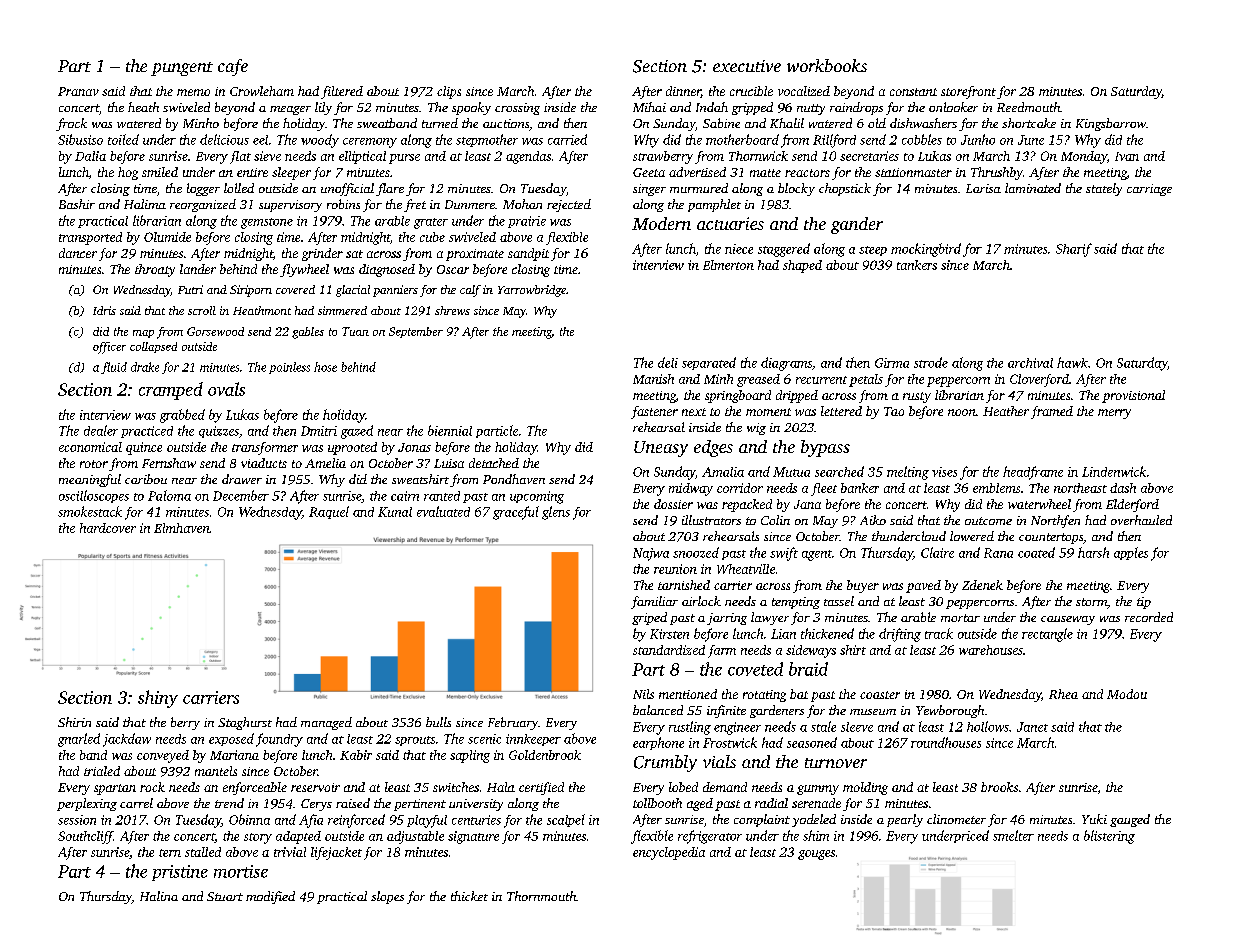 The width and height of the page is (1233, 952). I want to click on Lindenwick, so click(1114, 471).
